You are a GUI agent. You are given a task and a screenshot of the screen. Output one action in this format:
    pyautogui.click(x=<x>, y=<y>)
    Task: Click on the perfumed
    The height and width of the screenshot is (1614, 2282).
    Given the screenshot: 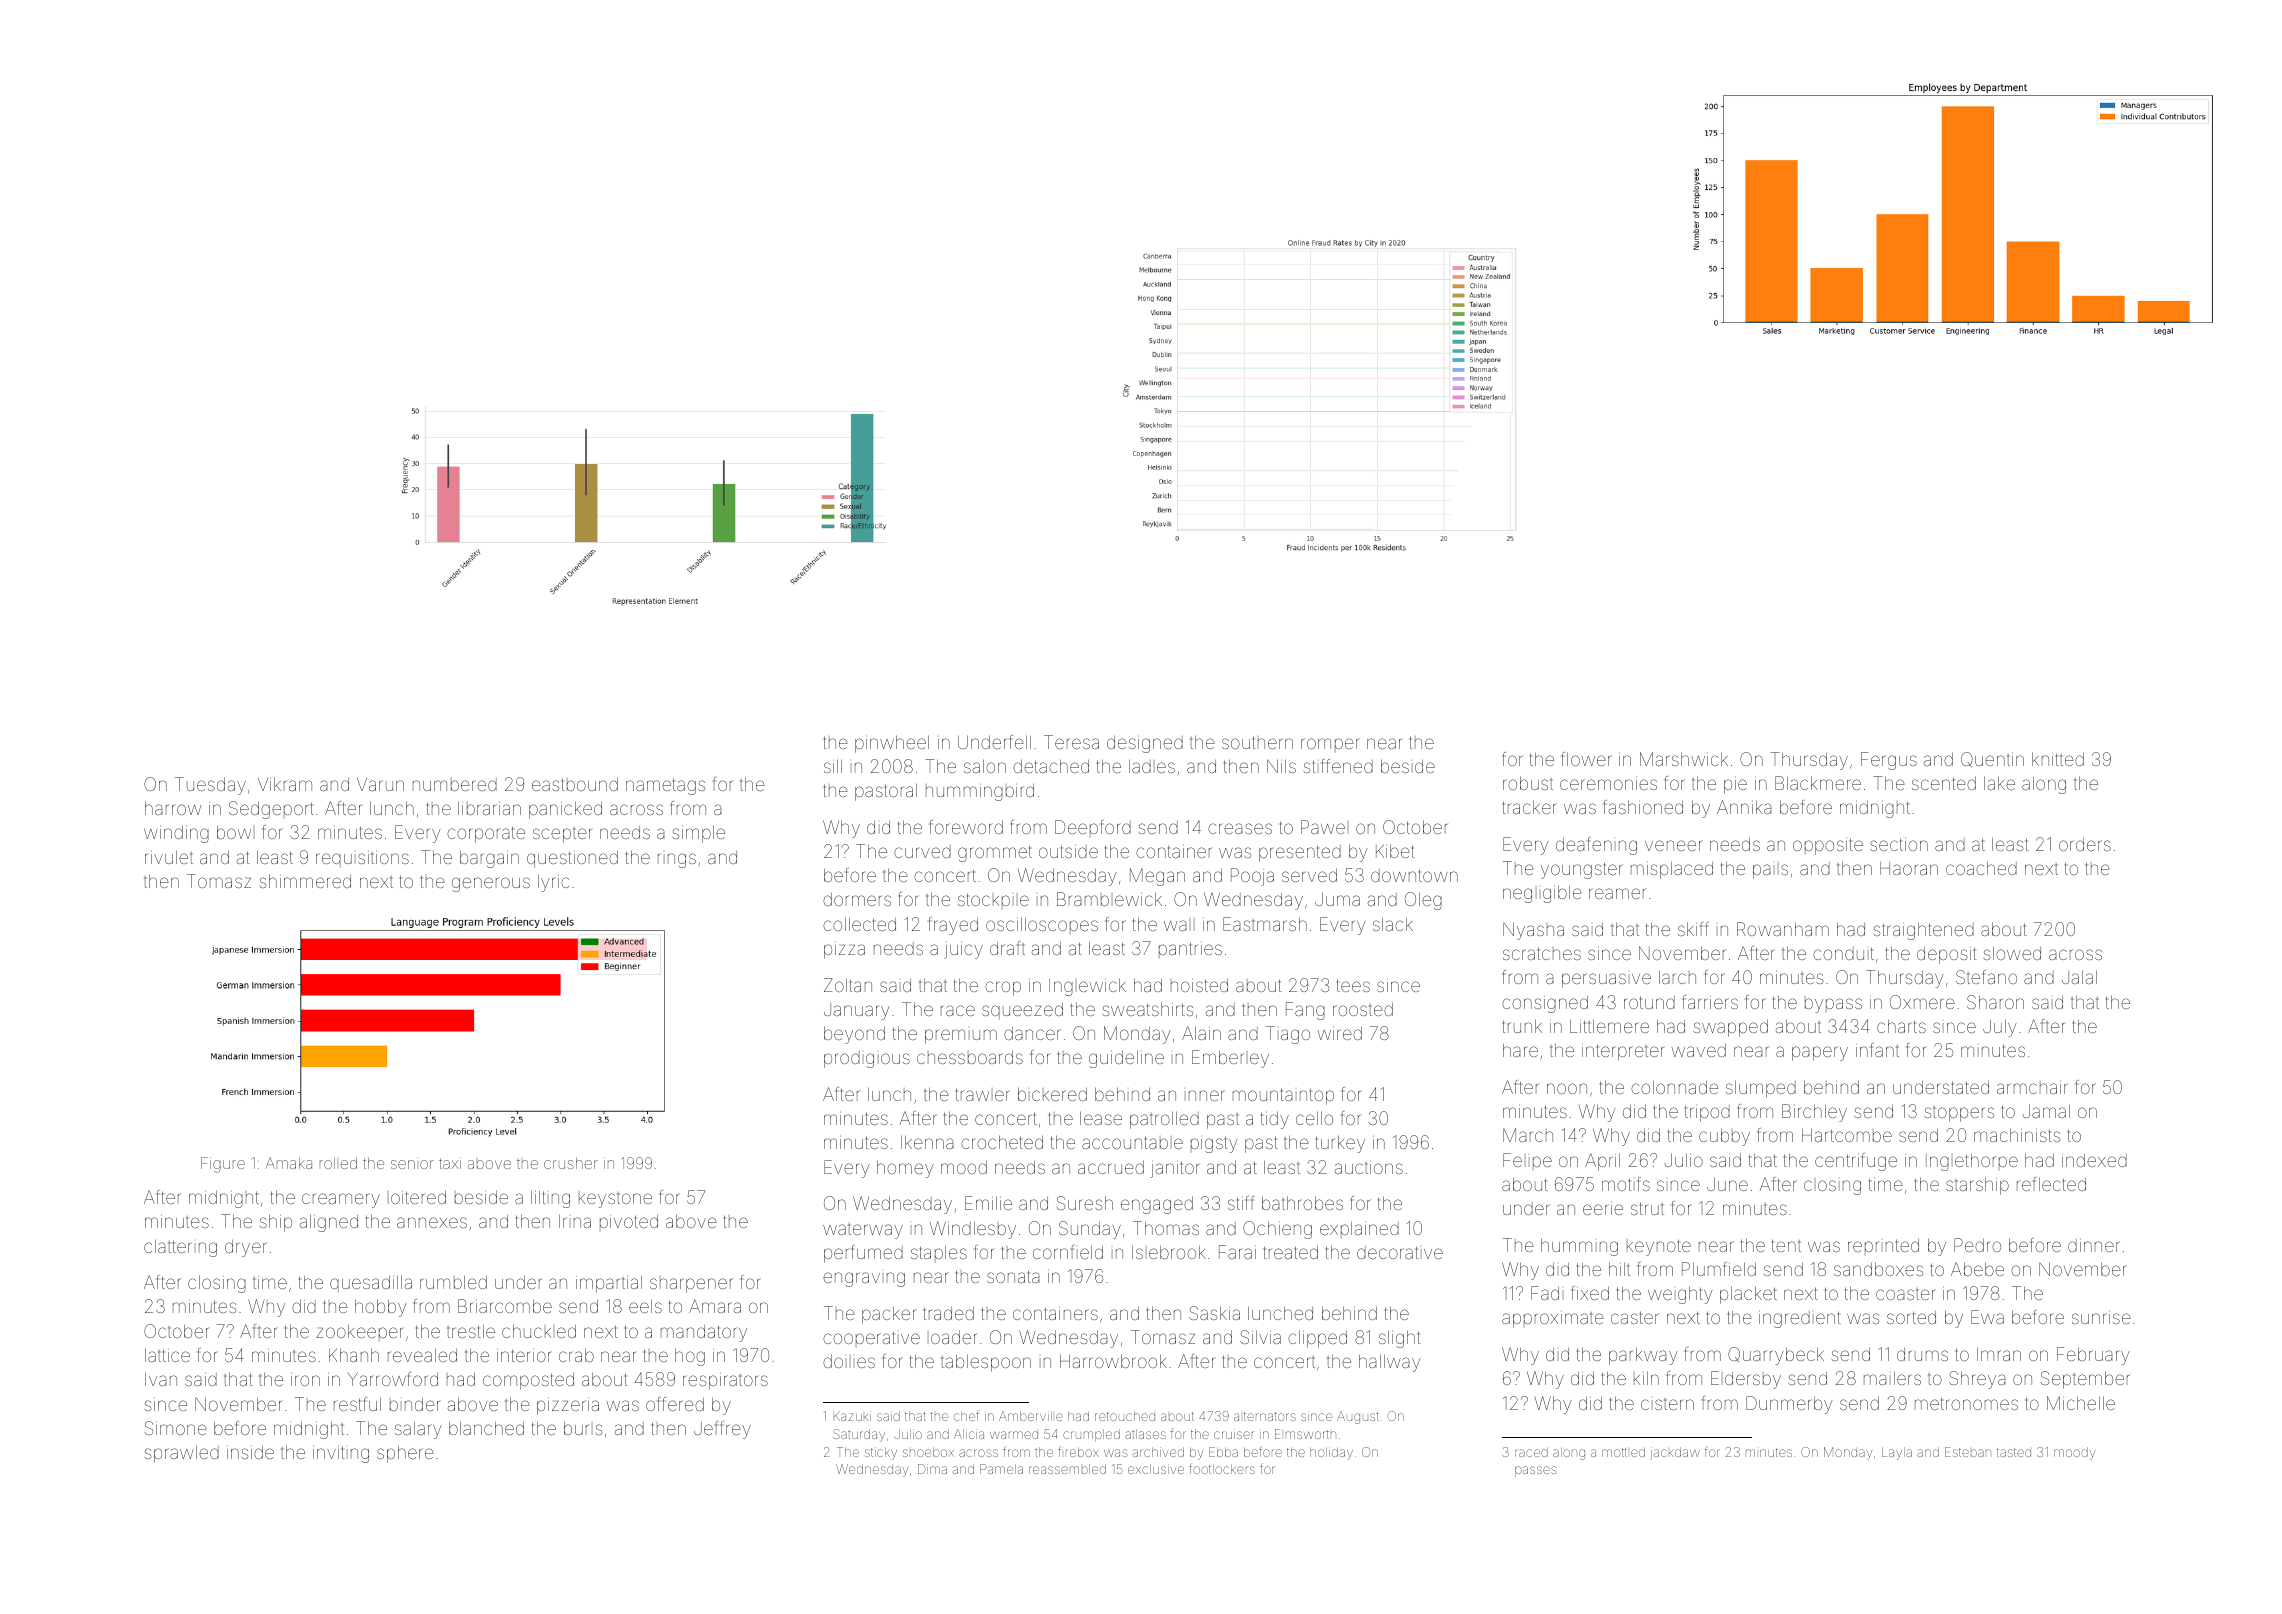 What is the action you would take?
    pyautogui.click(x=863, y=1254)
